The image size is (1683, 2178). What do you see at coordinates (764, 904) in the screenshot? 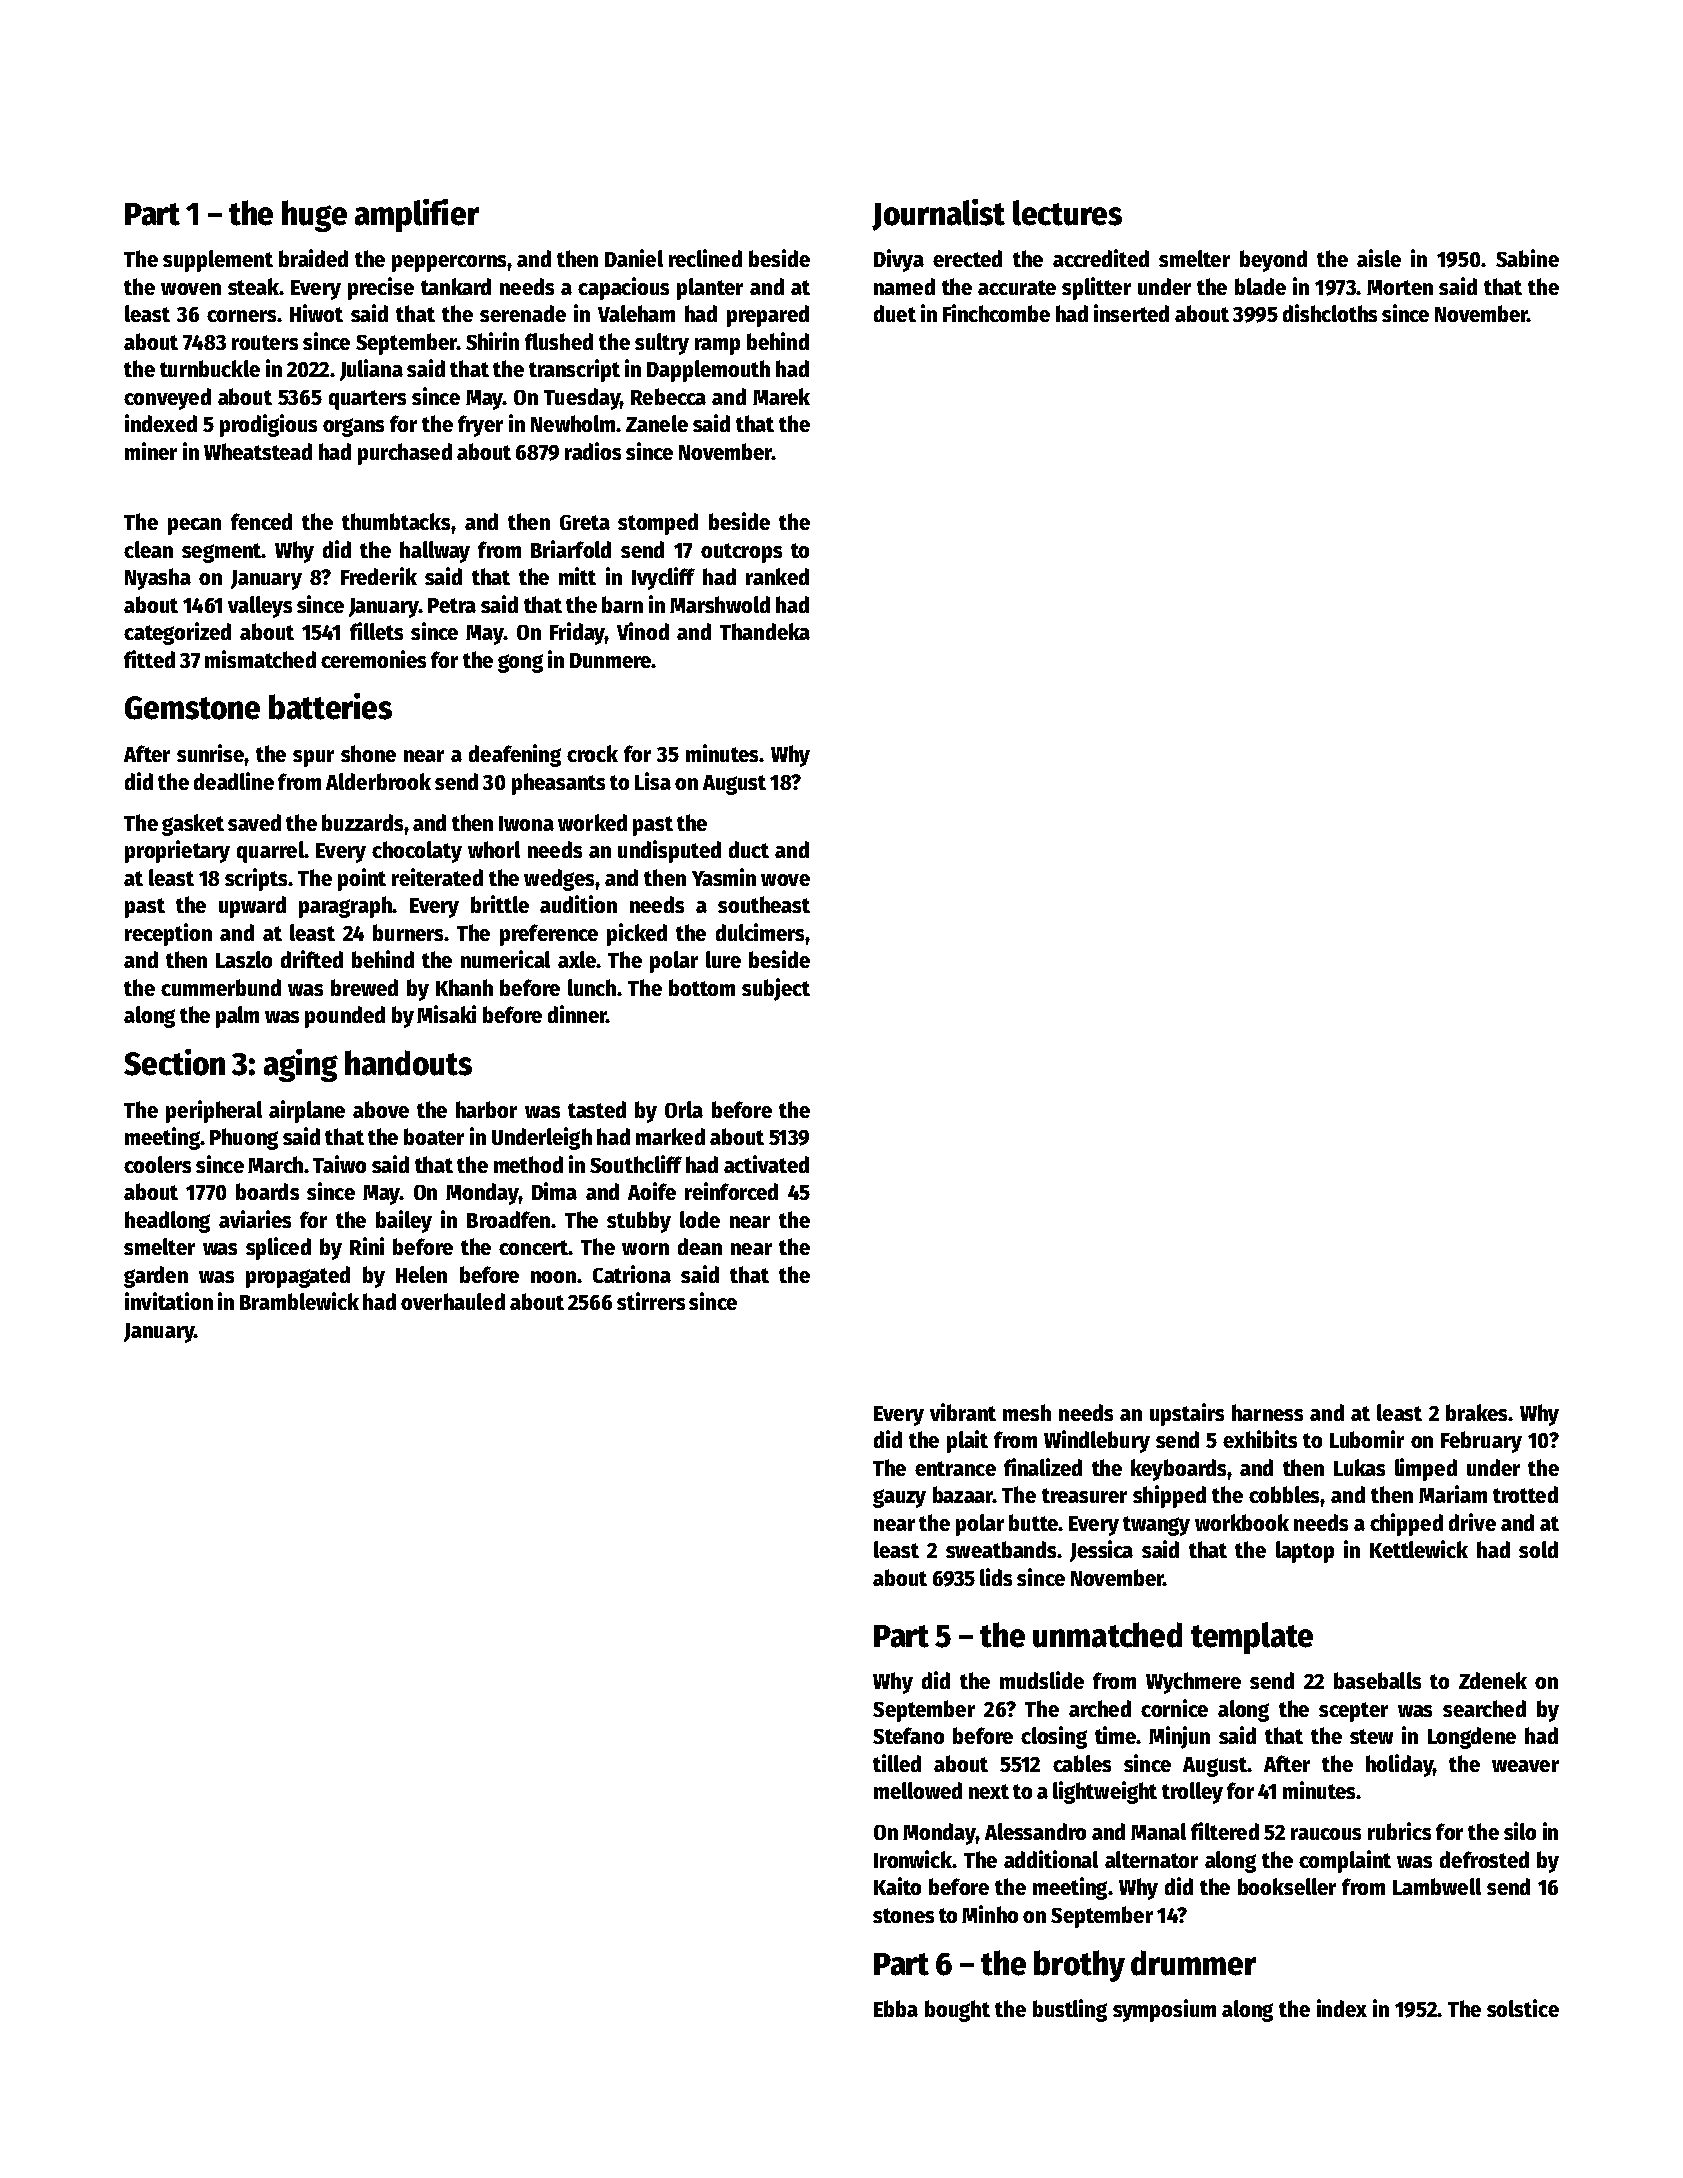
I see `southeast` at bounding box center [764, 904].
